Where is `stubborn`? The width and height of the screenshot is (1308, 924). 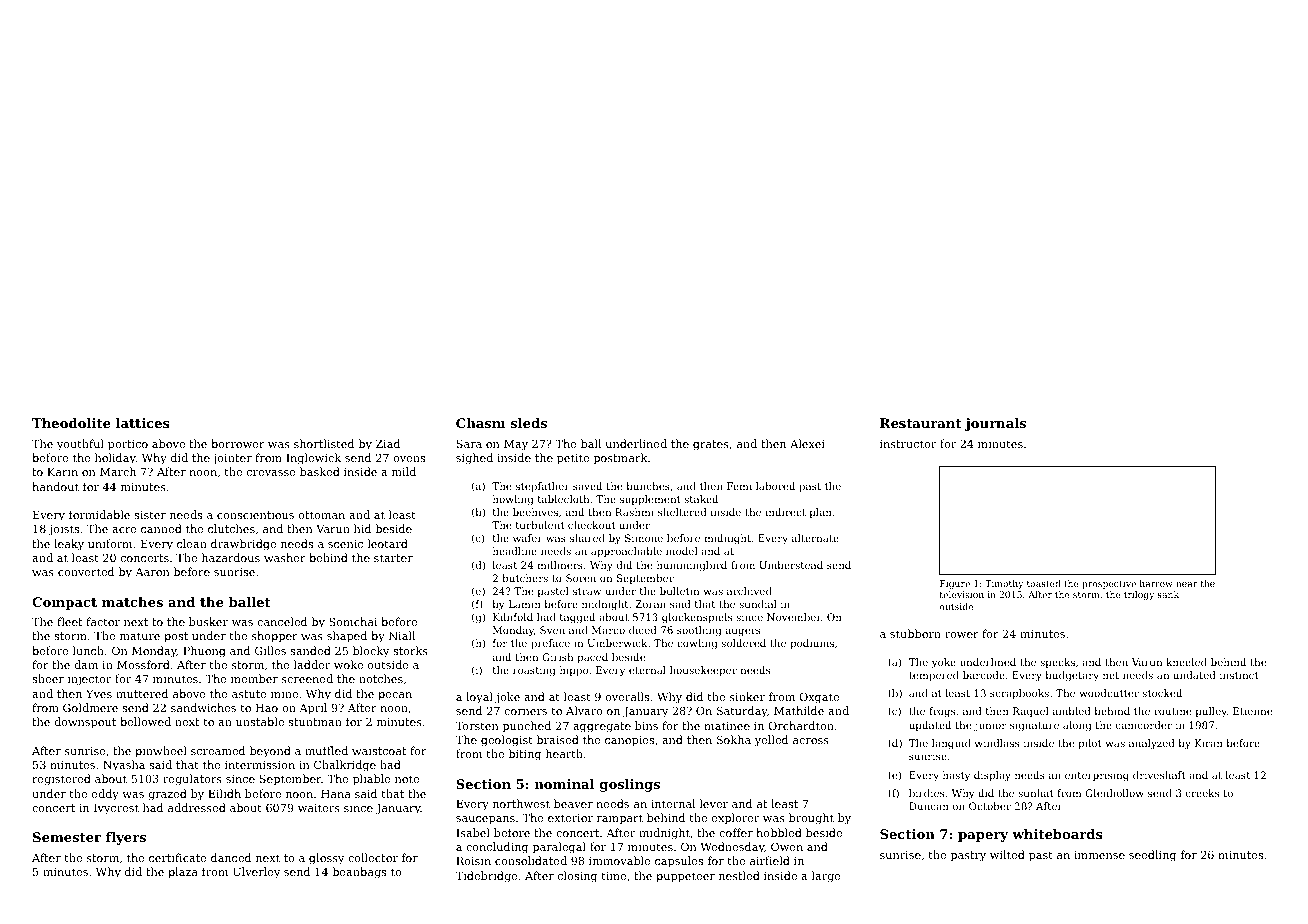 stubborn is located at coordinates (915, 633).
